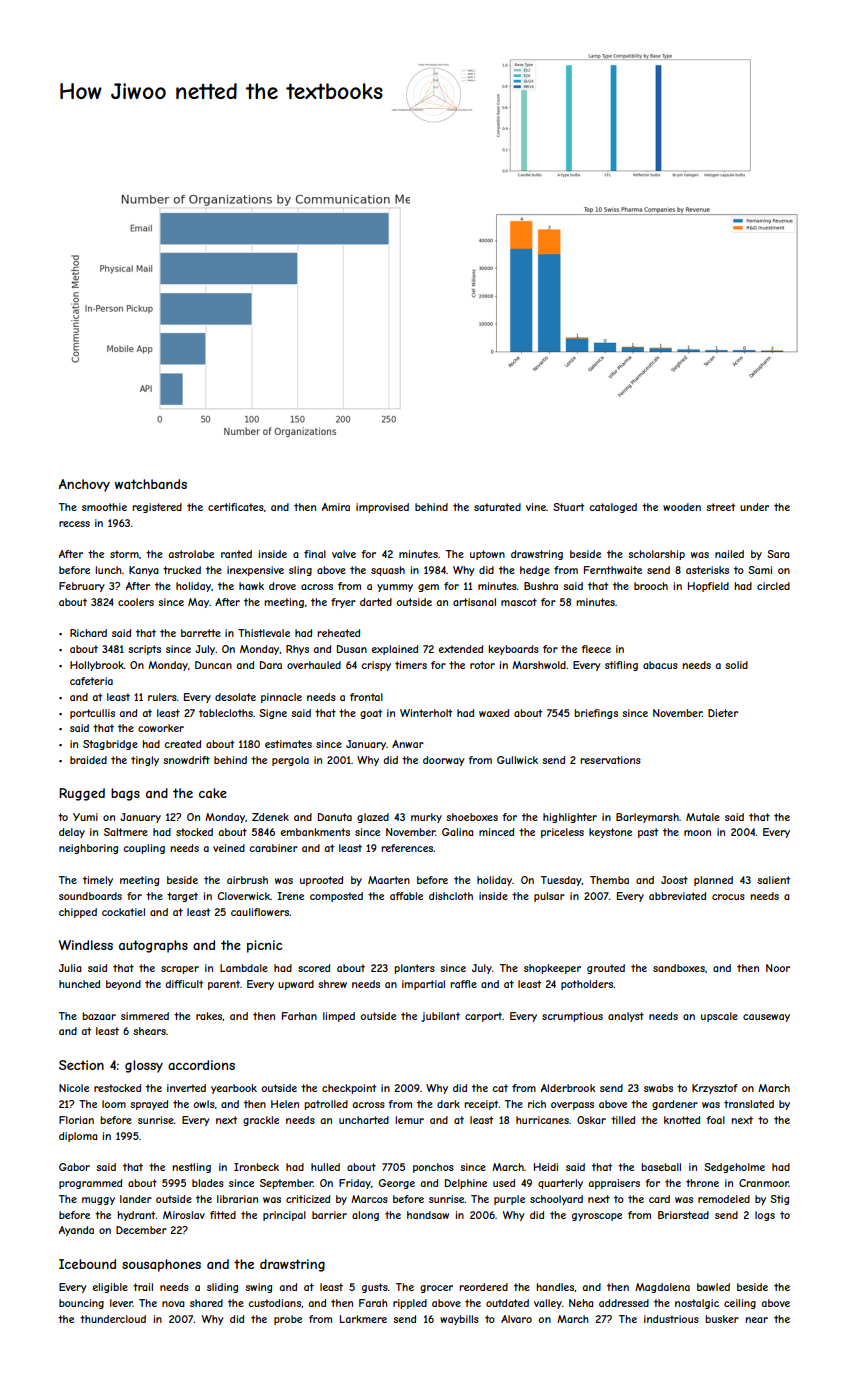  I want to click on squash, so click(388, 571).
